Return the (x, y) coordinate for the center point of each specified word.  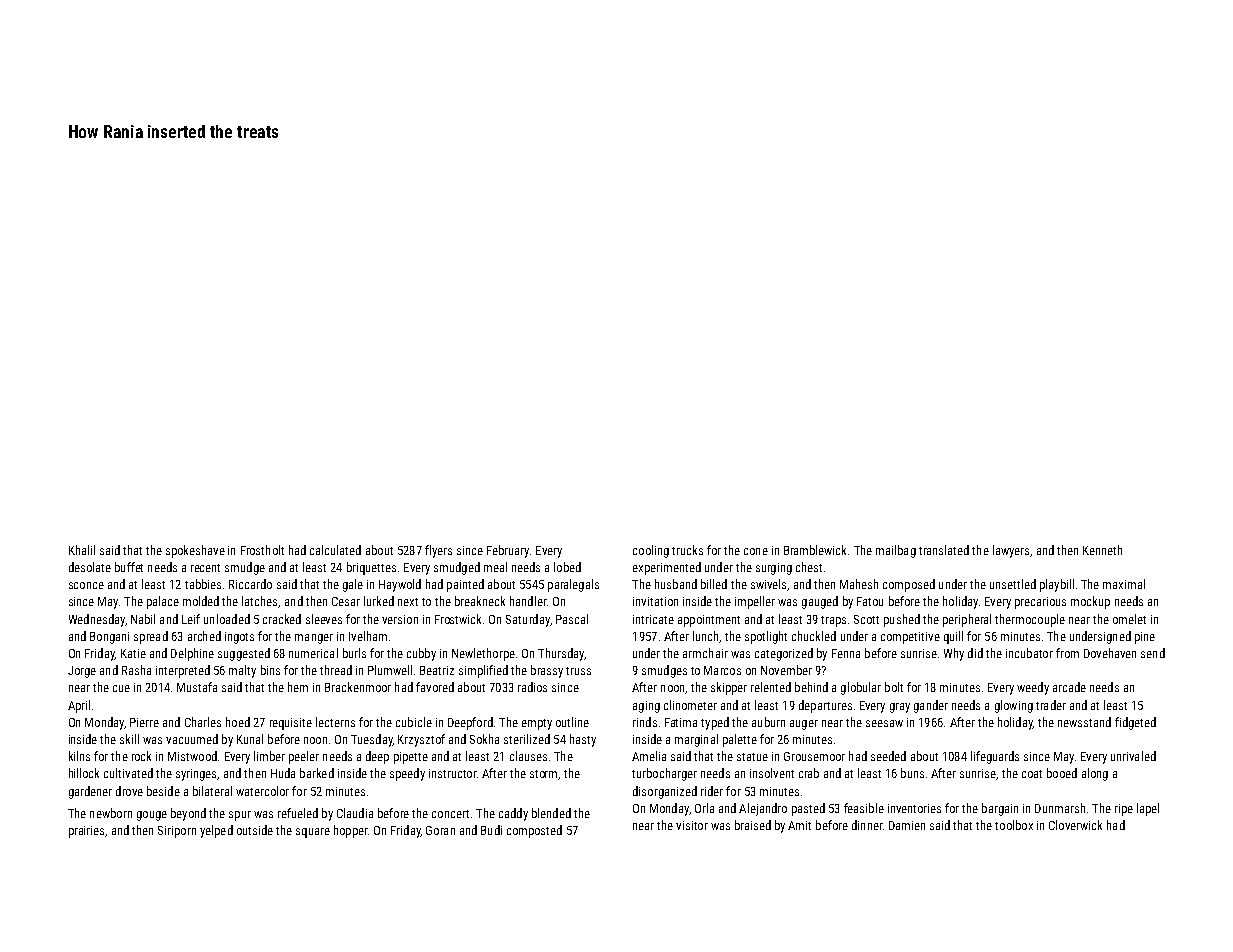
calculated (335, 550)
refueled (298, 813)
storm (544, 775)
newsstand (1084, 722)
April (79, 706)
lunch (705, 636)
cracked (282, 619)
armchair (705, 653)
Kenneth (1102, 550)
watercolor (262, 791)
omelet (1129, 619)
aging (646, 707)
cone (756, 551)
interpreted (183, 671)
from (1067, 653)
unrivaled (1133, 756)
